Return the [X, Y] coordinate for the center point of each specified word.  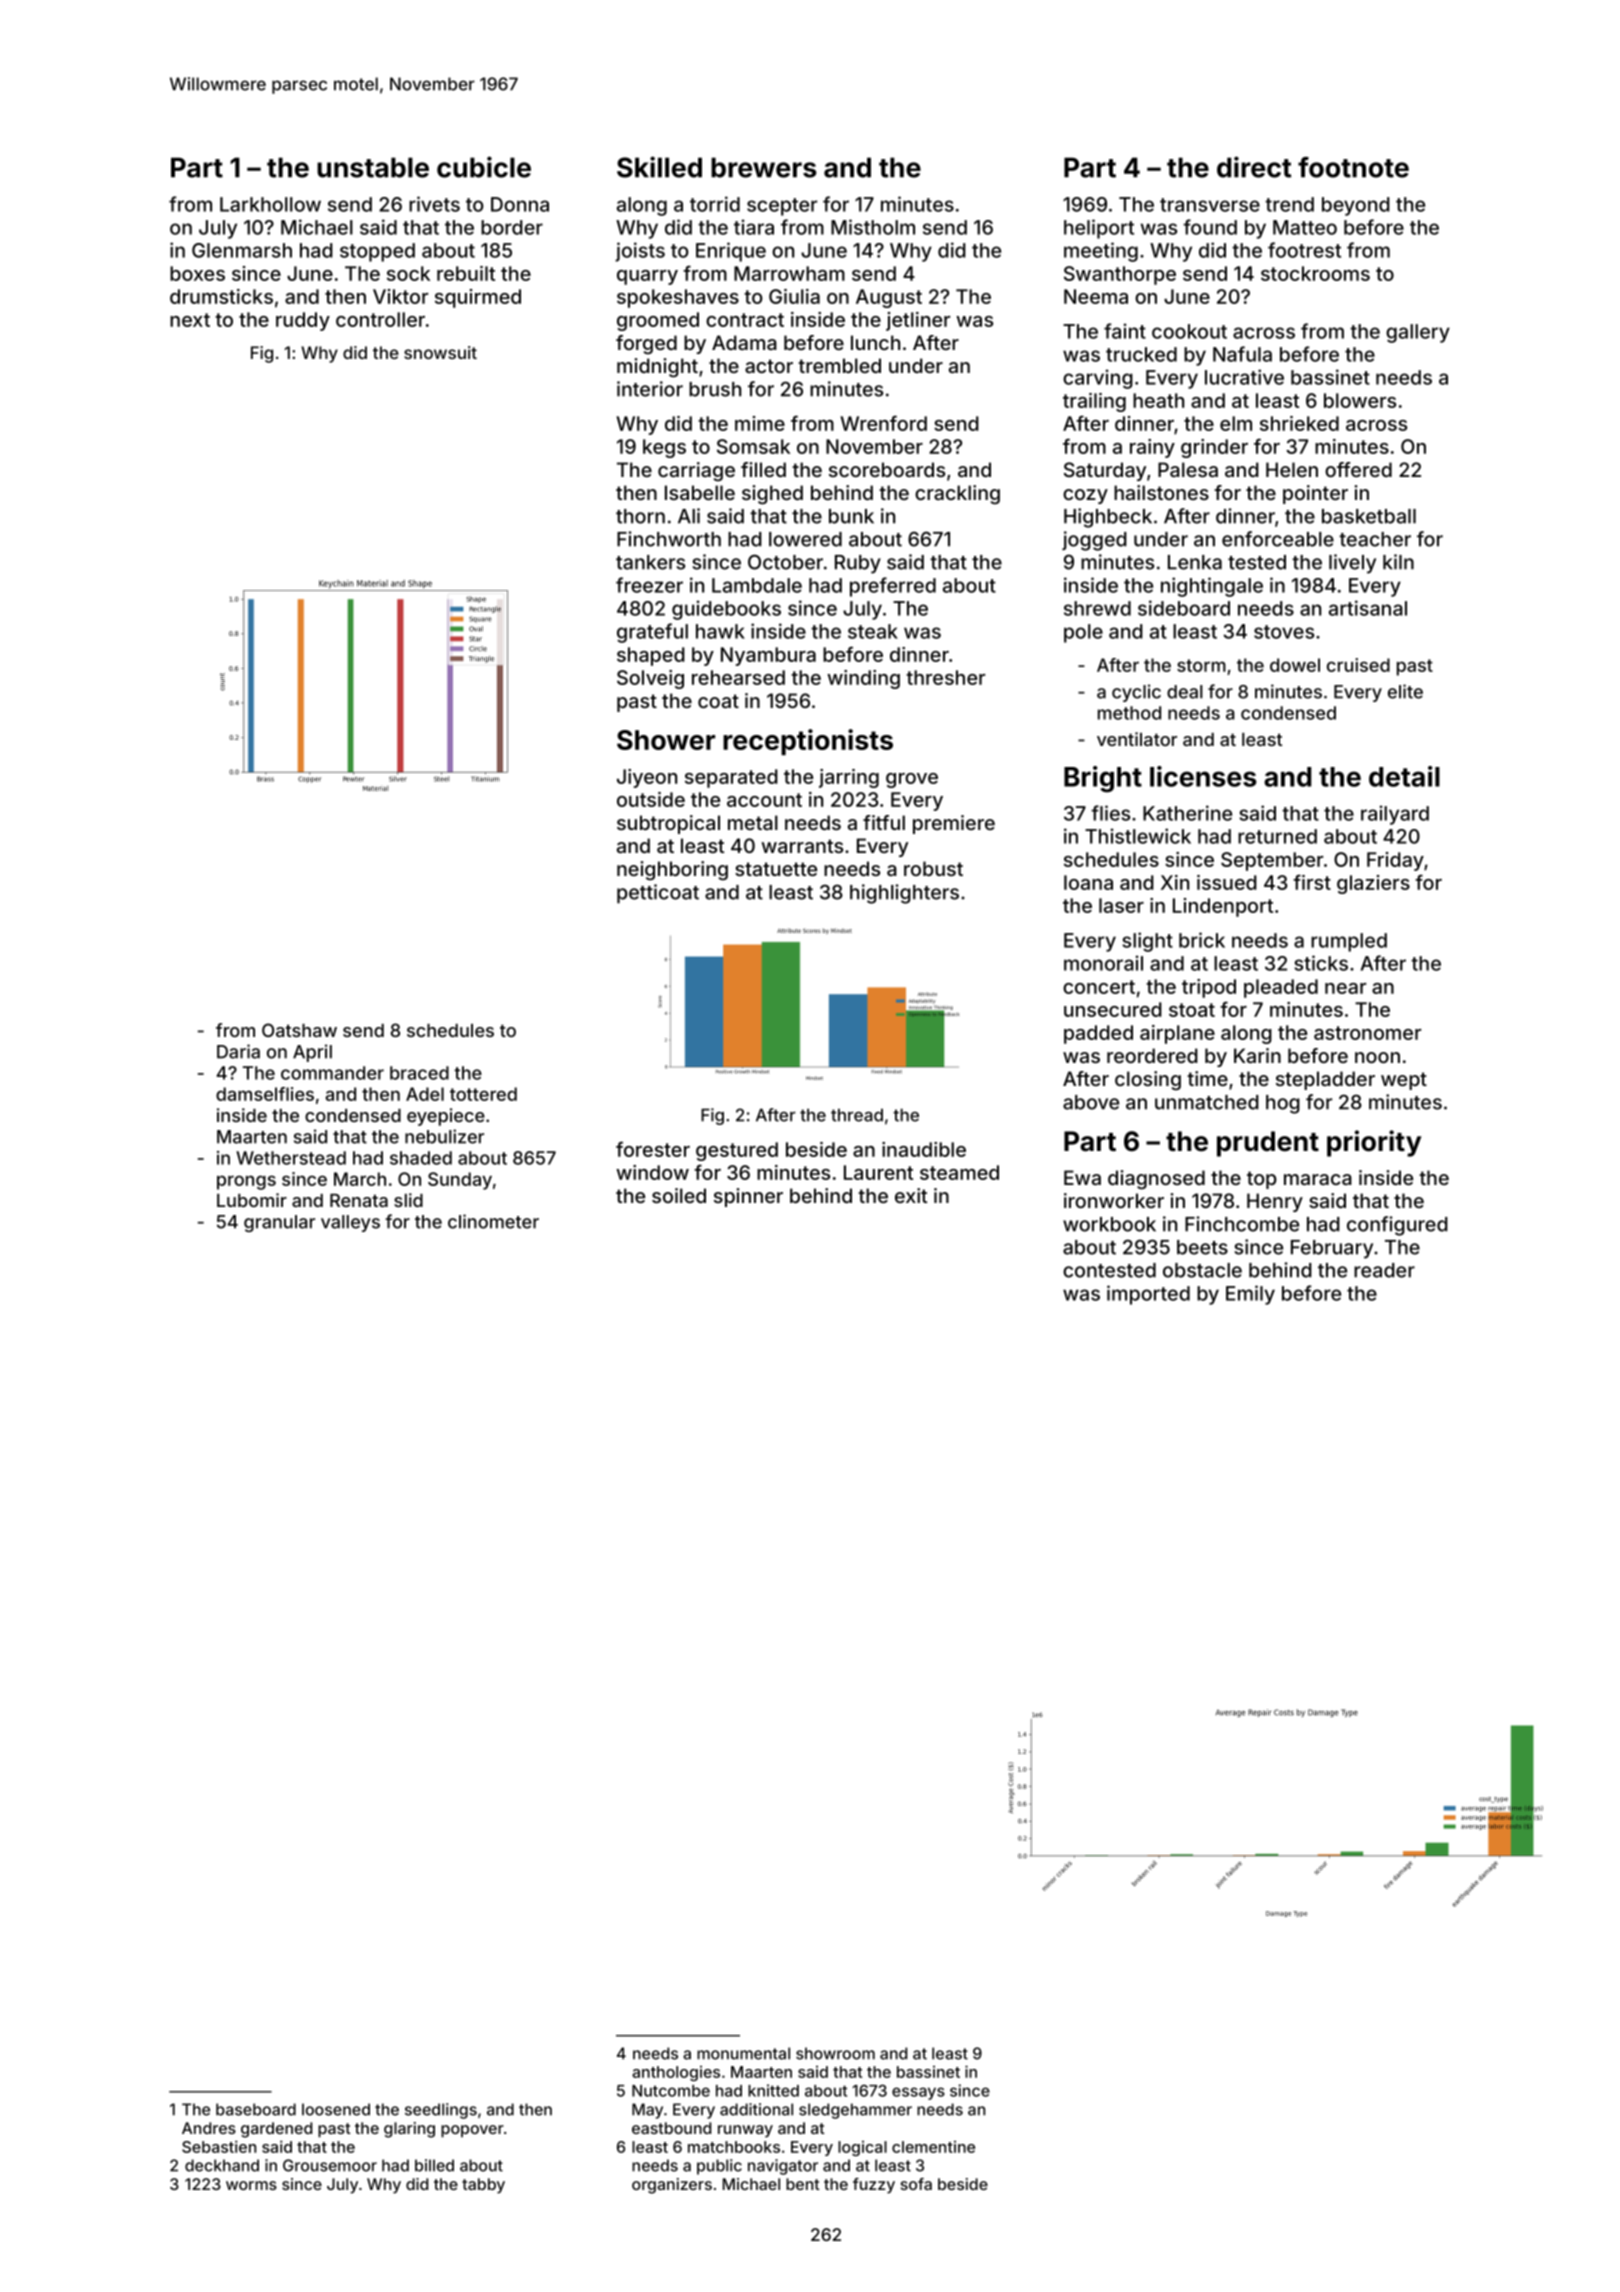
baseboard [256, 2109]
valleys [350, 1223]
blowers [1360, 400]
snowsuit [440, 352]
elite [1405, 691]
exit [911, 1195]
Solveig [650, 679]
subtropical [668, 824]
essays [918, 2093]
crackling [957, 494]
